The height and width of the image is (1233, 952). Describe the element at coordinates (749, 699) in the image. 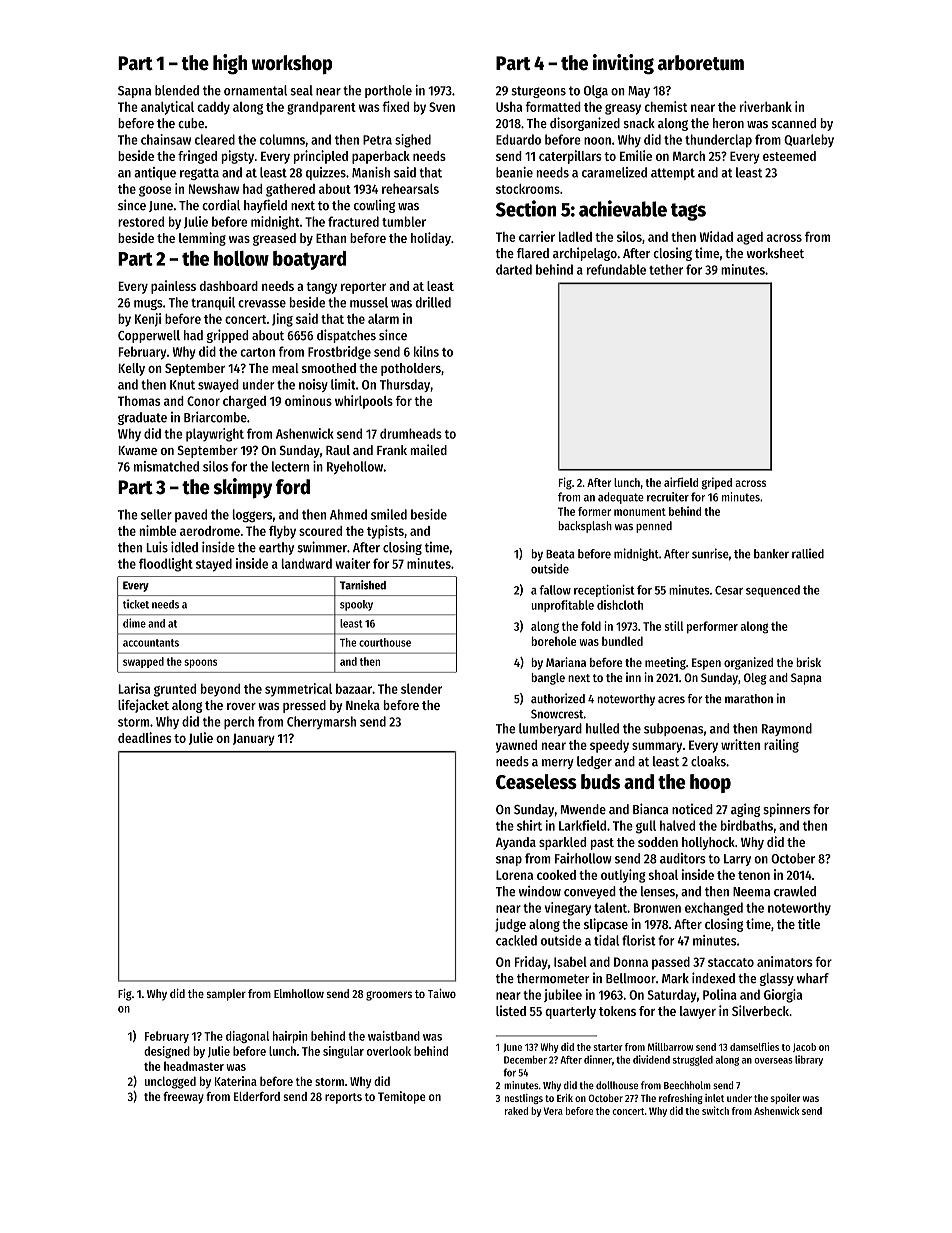

I see `marathon` at that location.
